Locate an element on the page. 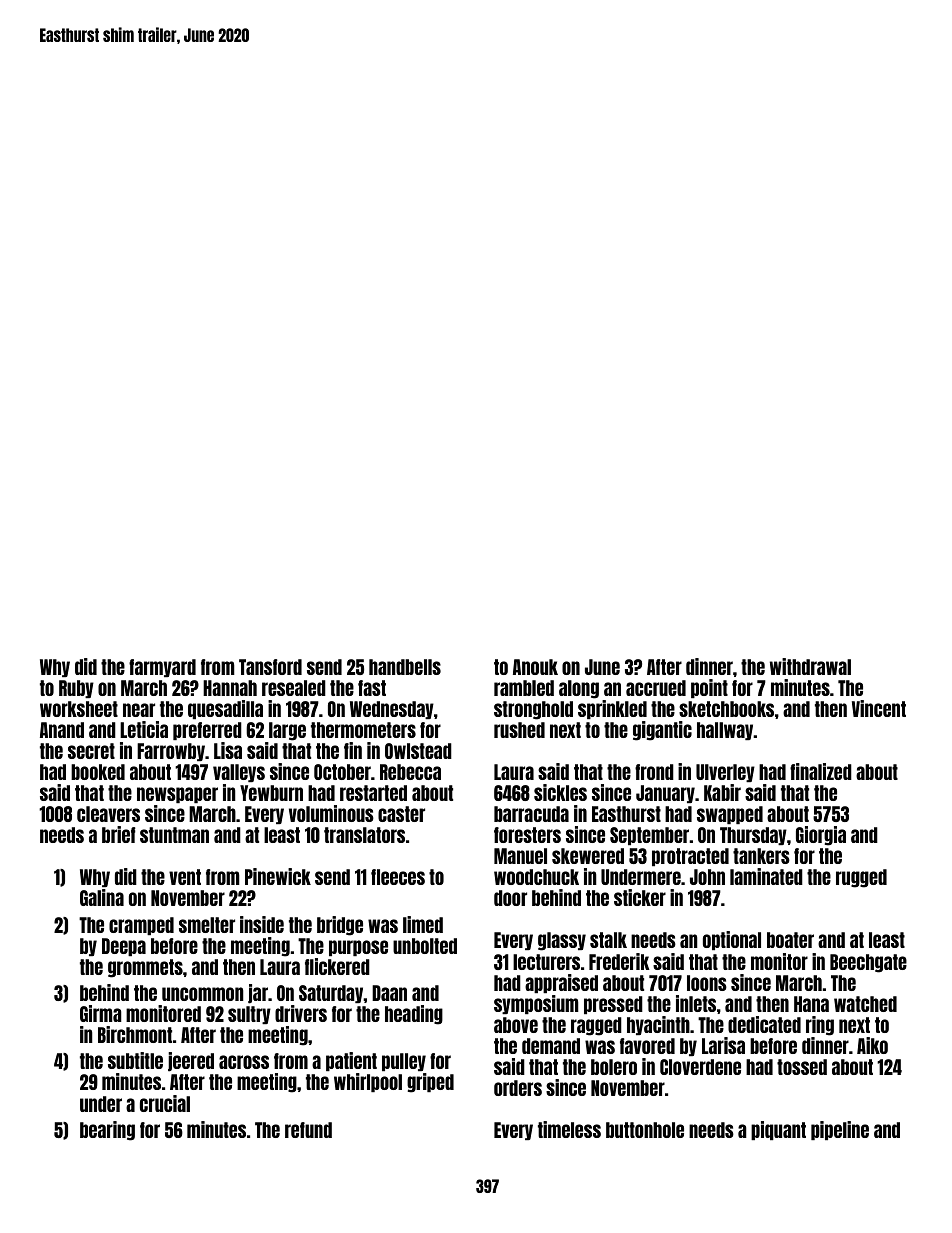  Beechgate is located at coordinates (868, 963).
